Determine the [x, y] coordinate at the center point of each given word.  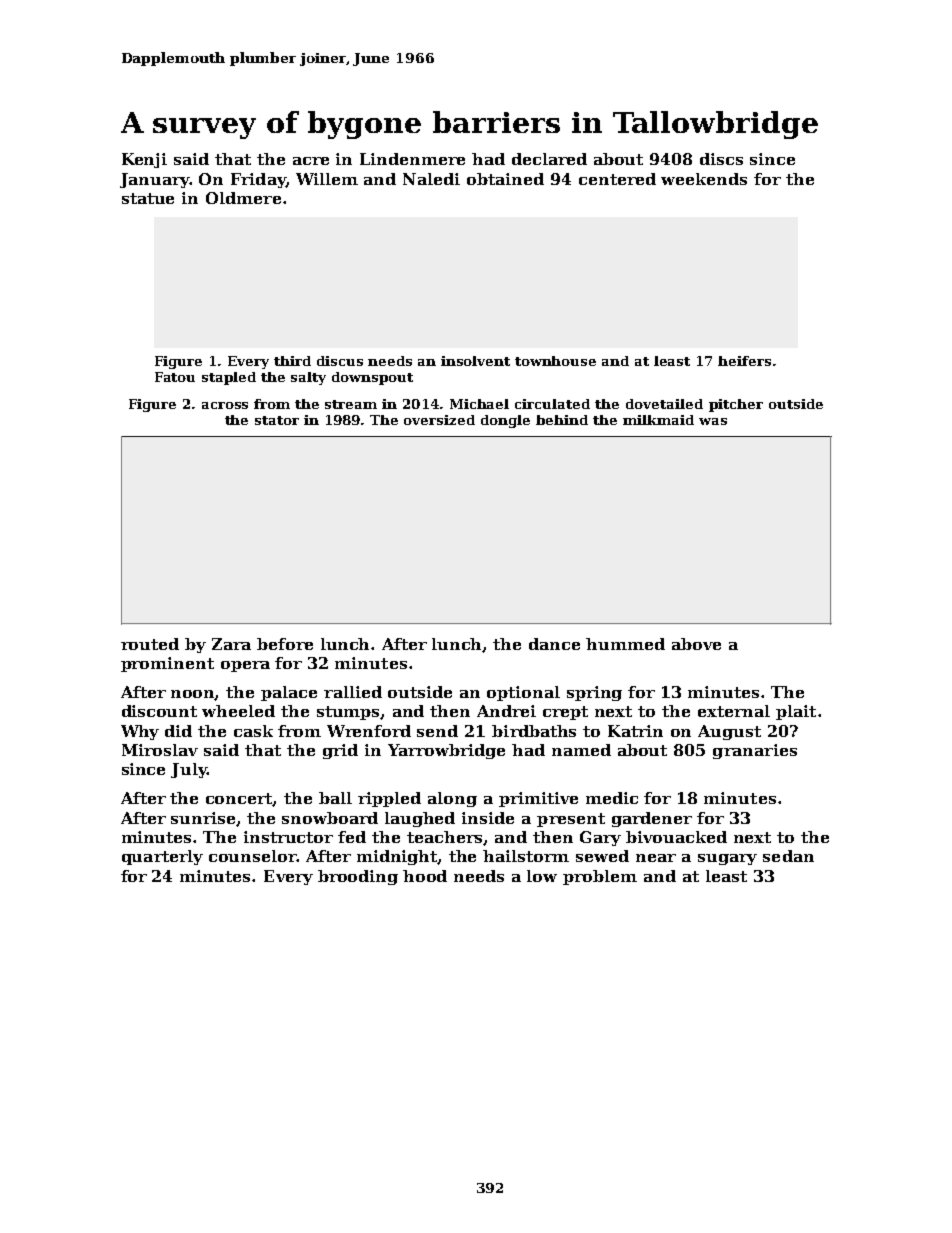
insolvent [475, 361]
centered [617, 179]
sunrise [203, 818]
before [285, 644]
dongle [505, 421]
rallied [353, 692]
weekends [704, 179]
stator [277, 420]
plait [796, 712]
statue [148, 198]
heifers [744, 361]
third [292, 361]
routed [150, 644]
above [696, 644]
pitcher [736, 405]
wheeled [238, 711]
